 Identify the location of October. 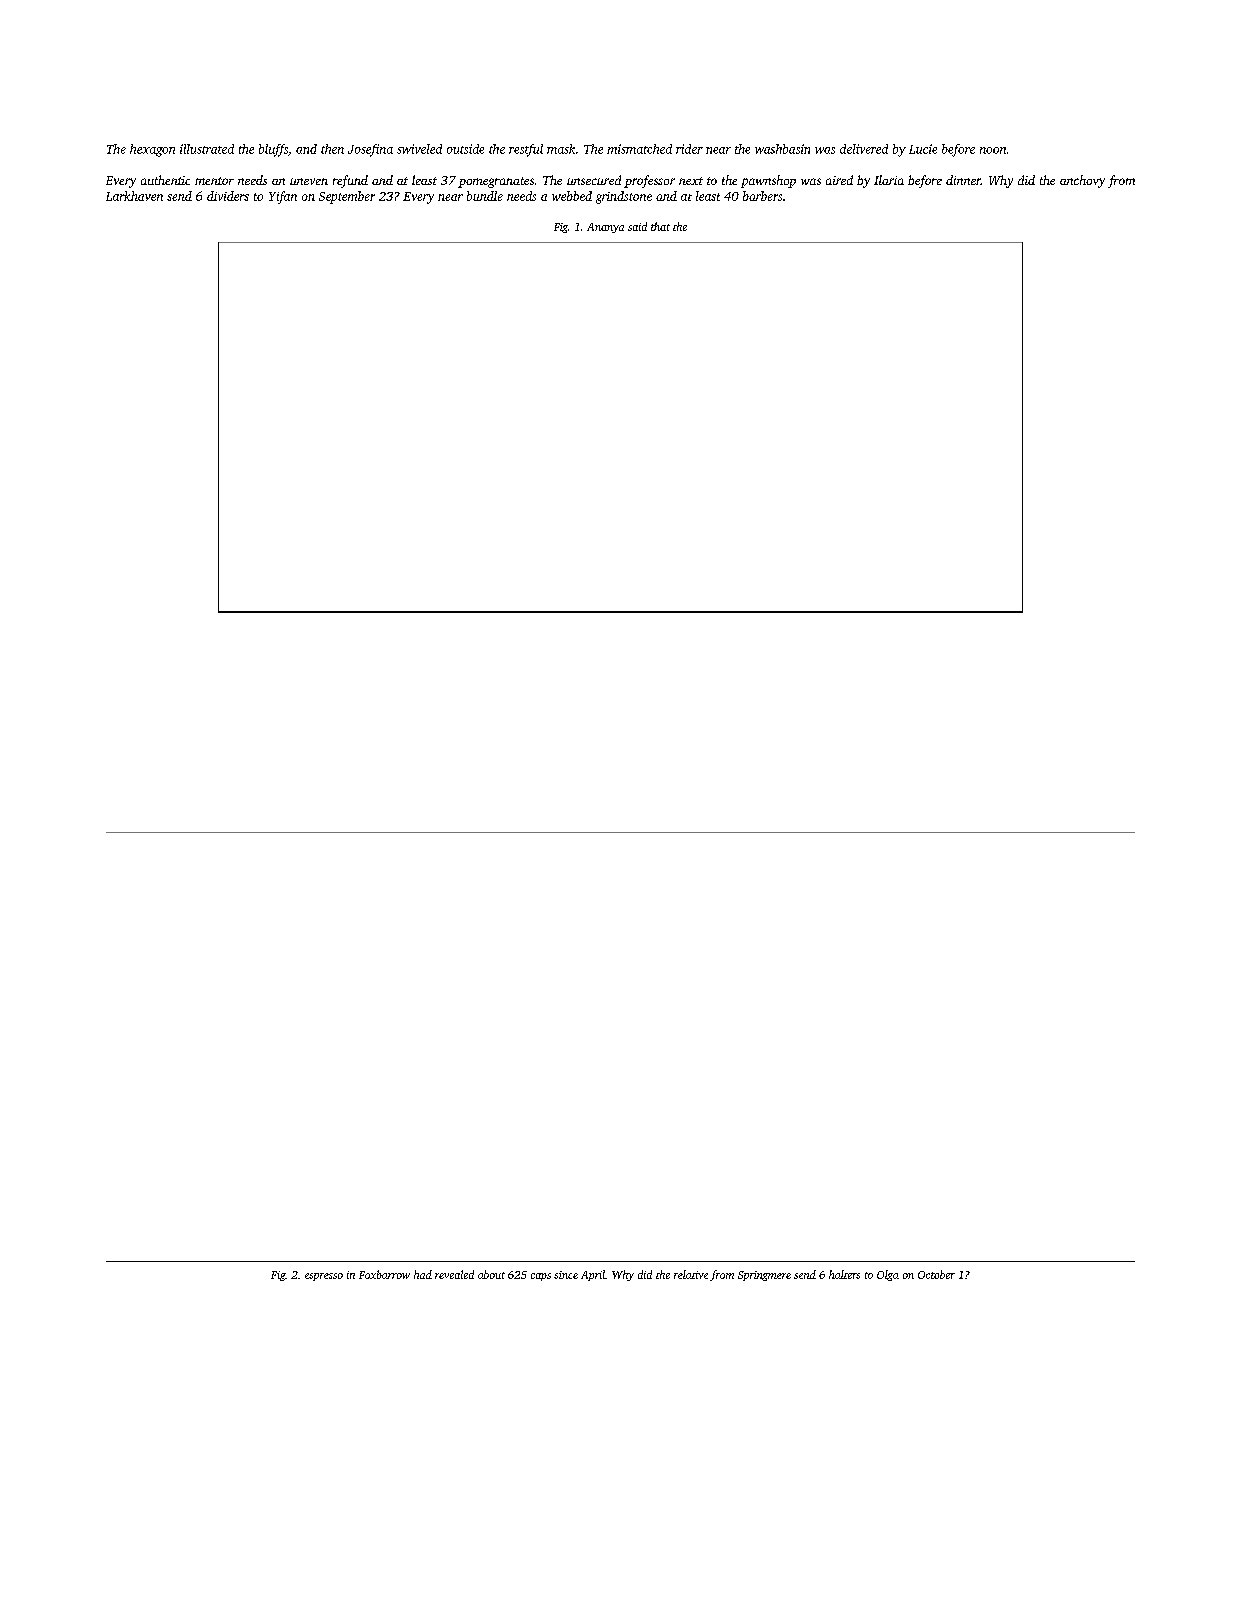
(936, 1274).
